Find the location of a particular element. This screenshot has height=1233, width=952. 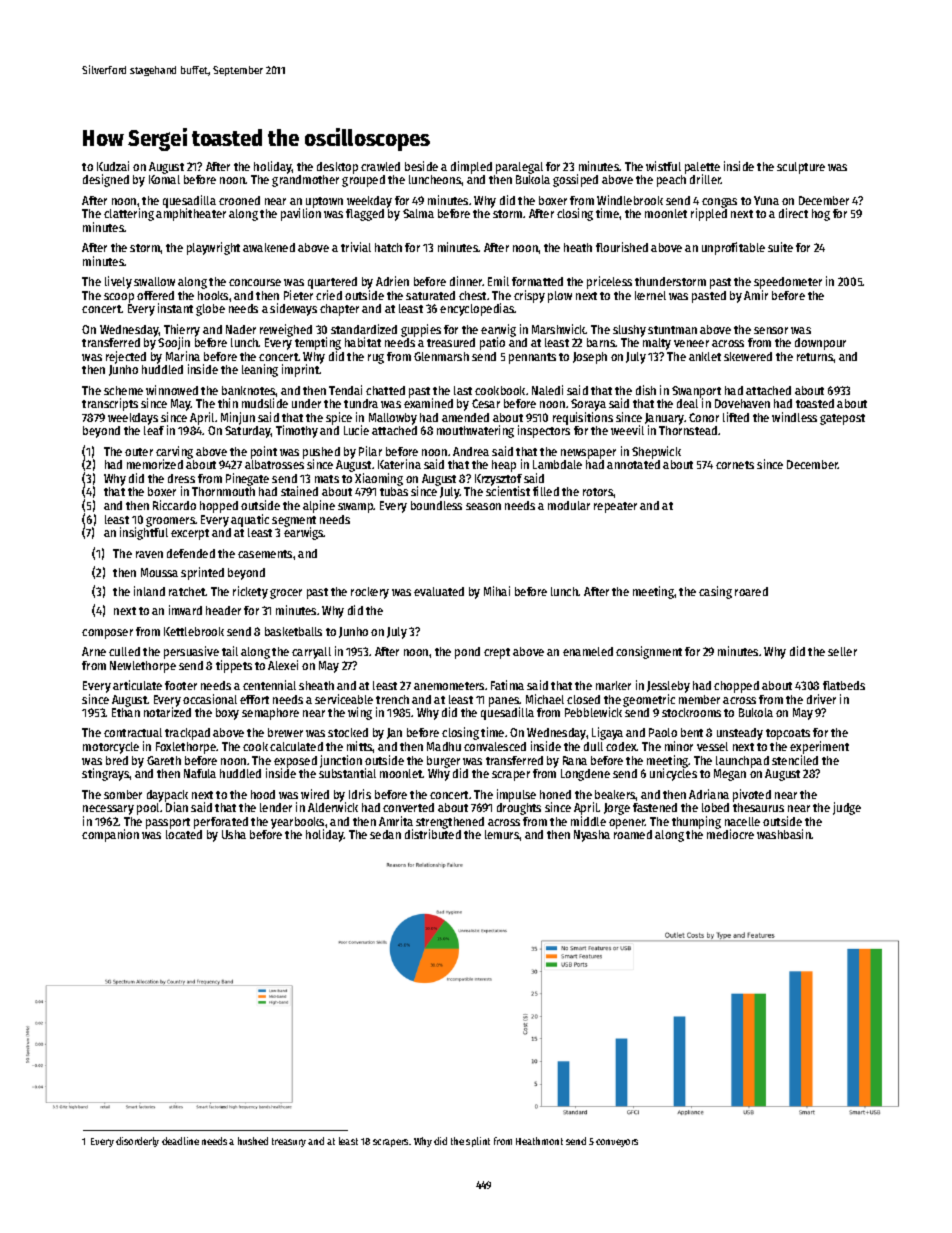

rejected is located at coordinates (126, 357).
